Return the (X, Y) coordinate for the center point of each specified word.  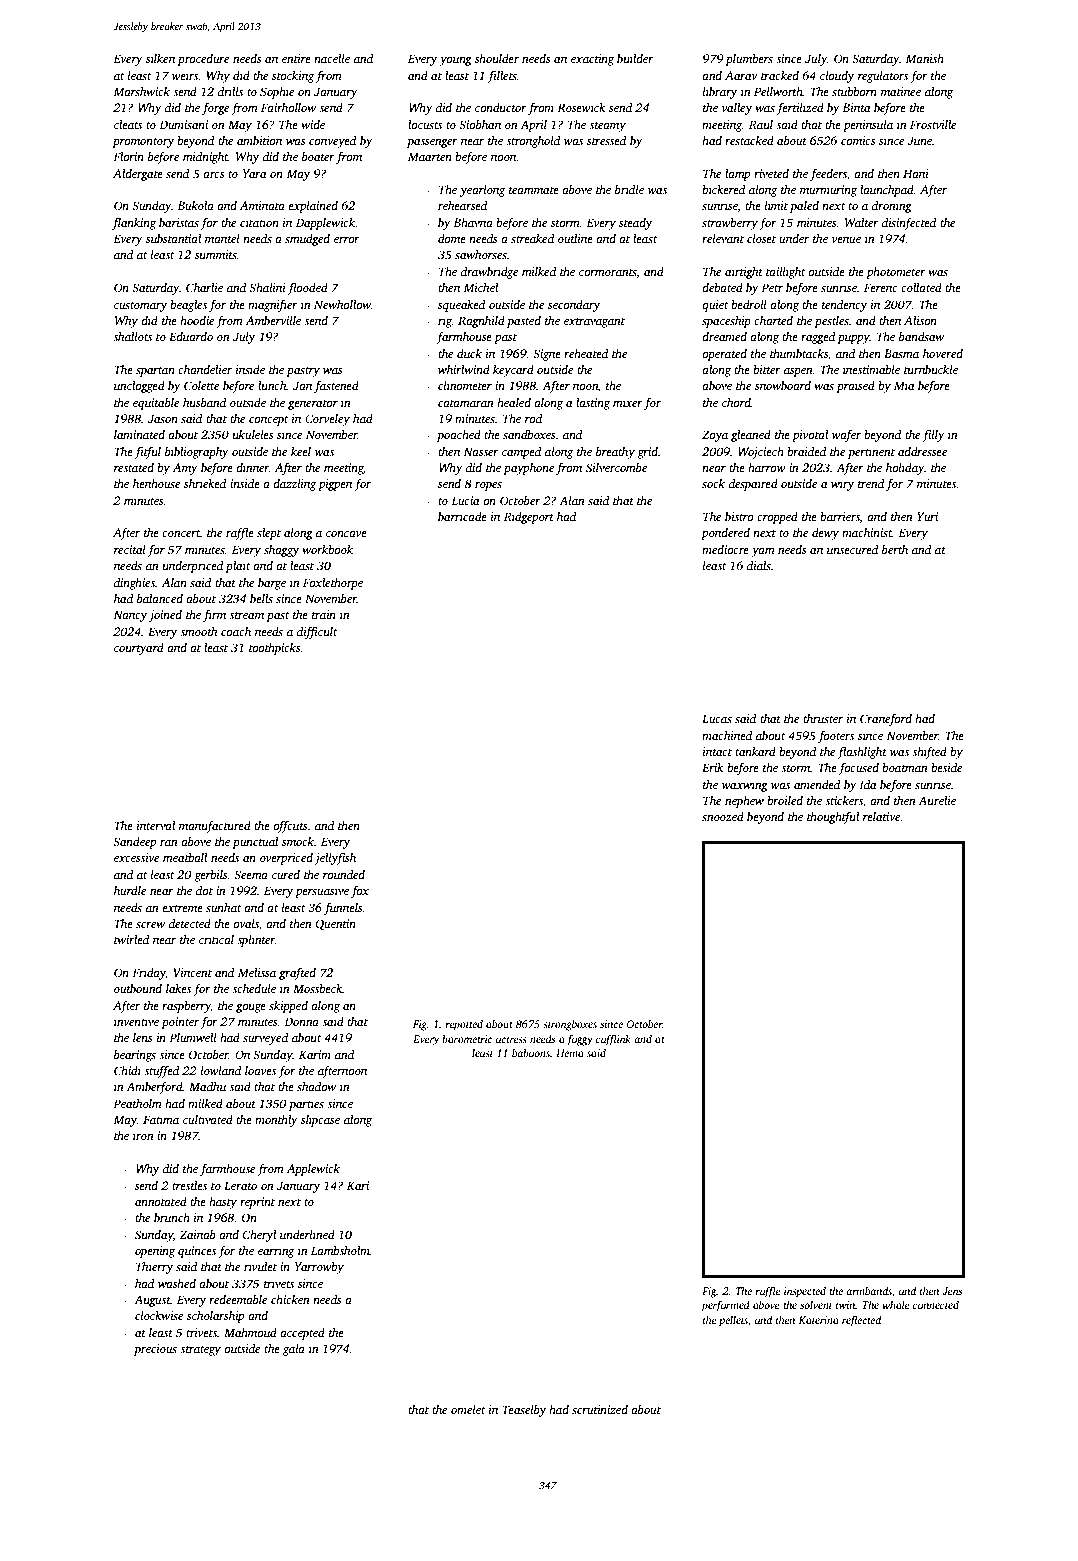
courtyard (139, 649)
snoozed (723, 816)
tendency (844, 306)
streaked (532, 238)
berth (895, 549)
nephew (744, 802)
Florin (128, 156)
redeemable (238, 1299)
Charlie (204, 287)
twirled (131, 939)
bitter (767, 369)
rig (445, 322)
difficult (317, 633)
